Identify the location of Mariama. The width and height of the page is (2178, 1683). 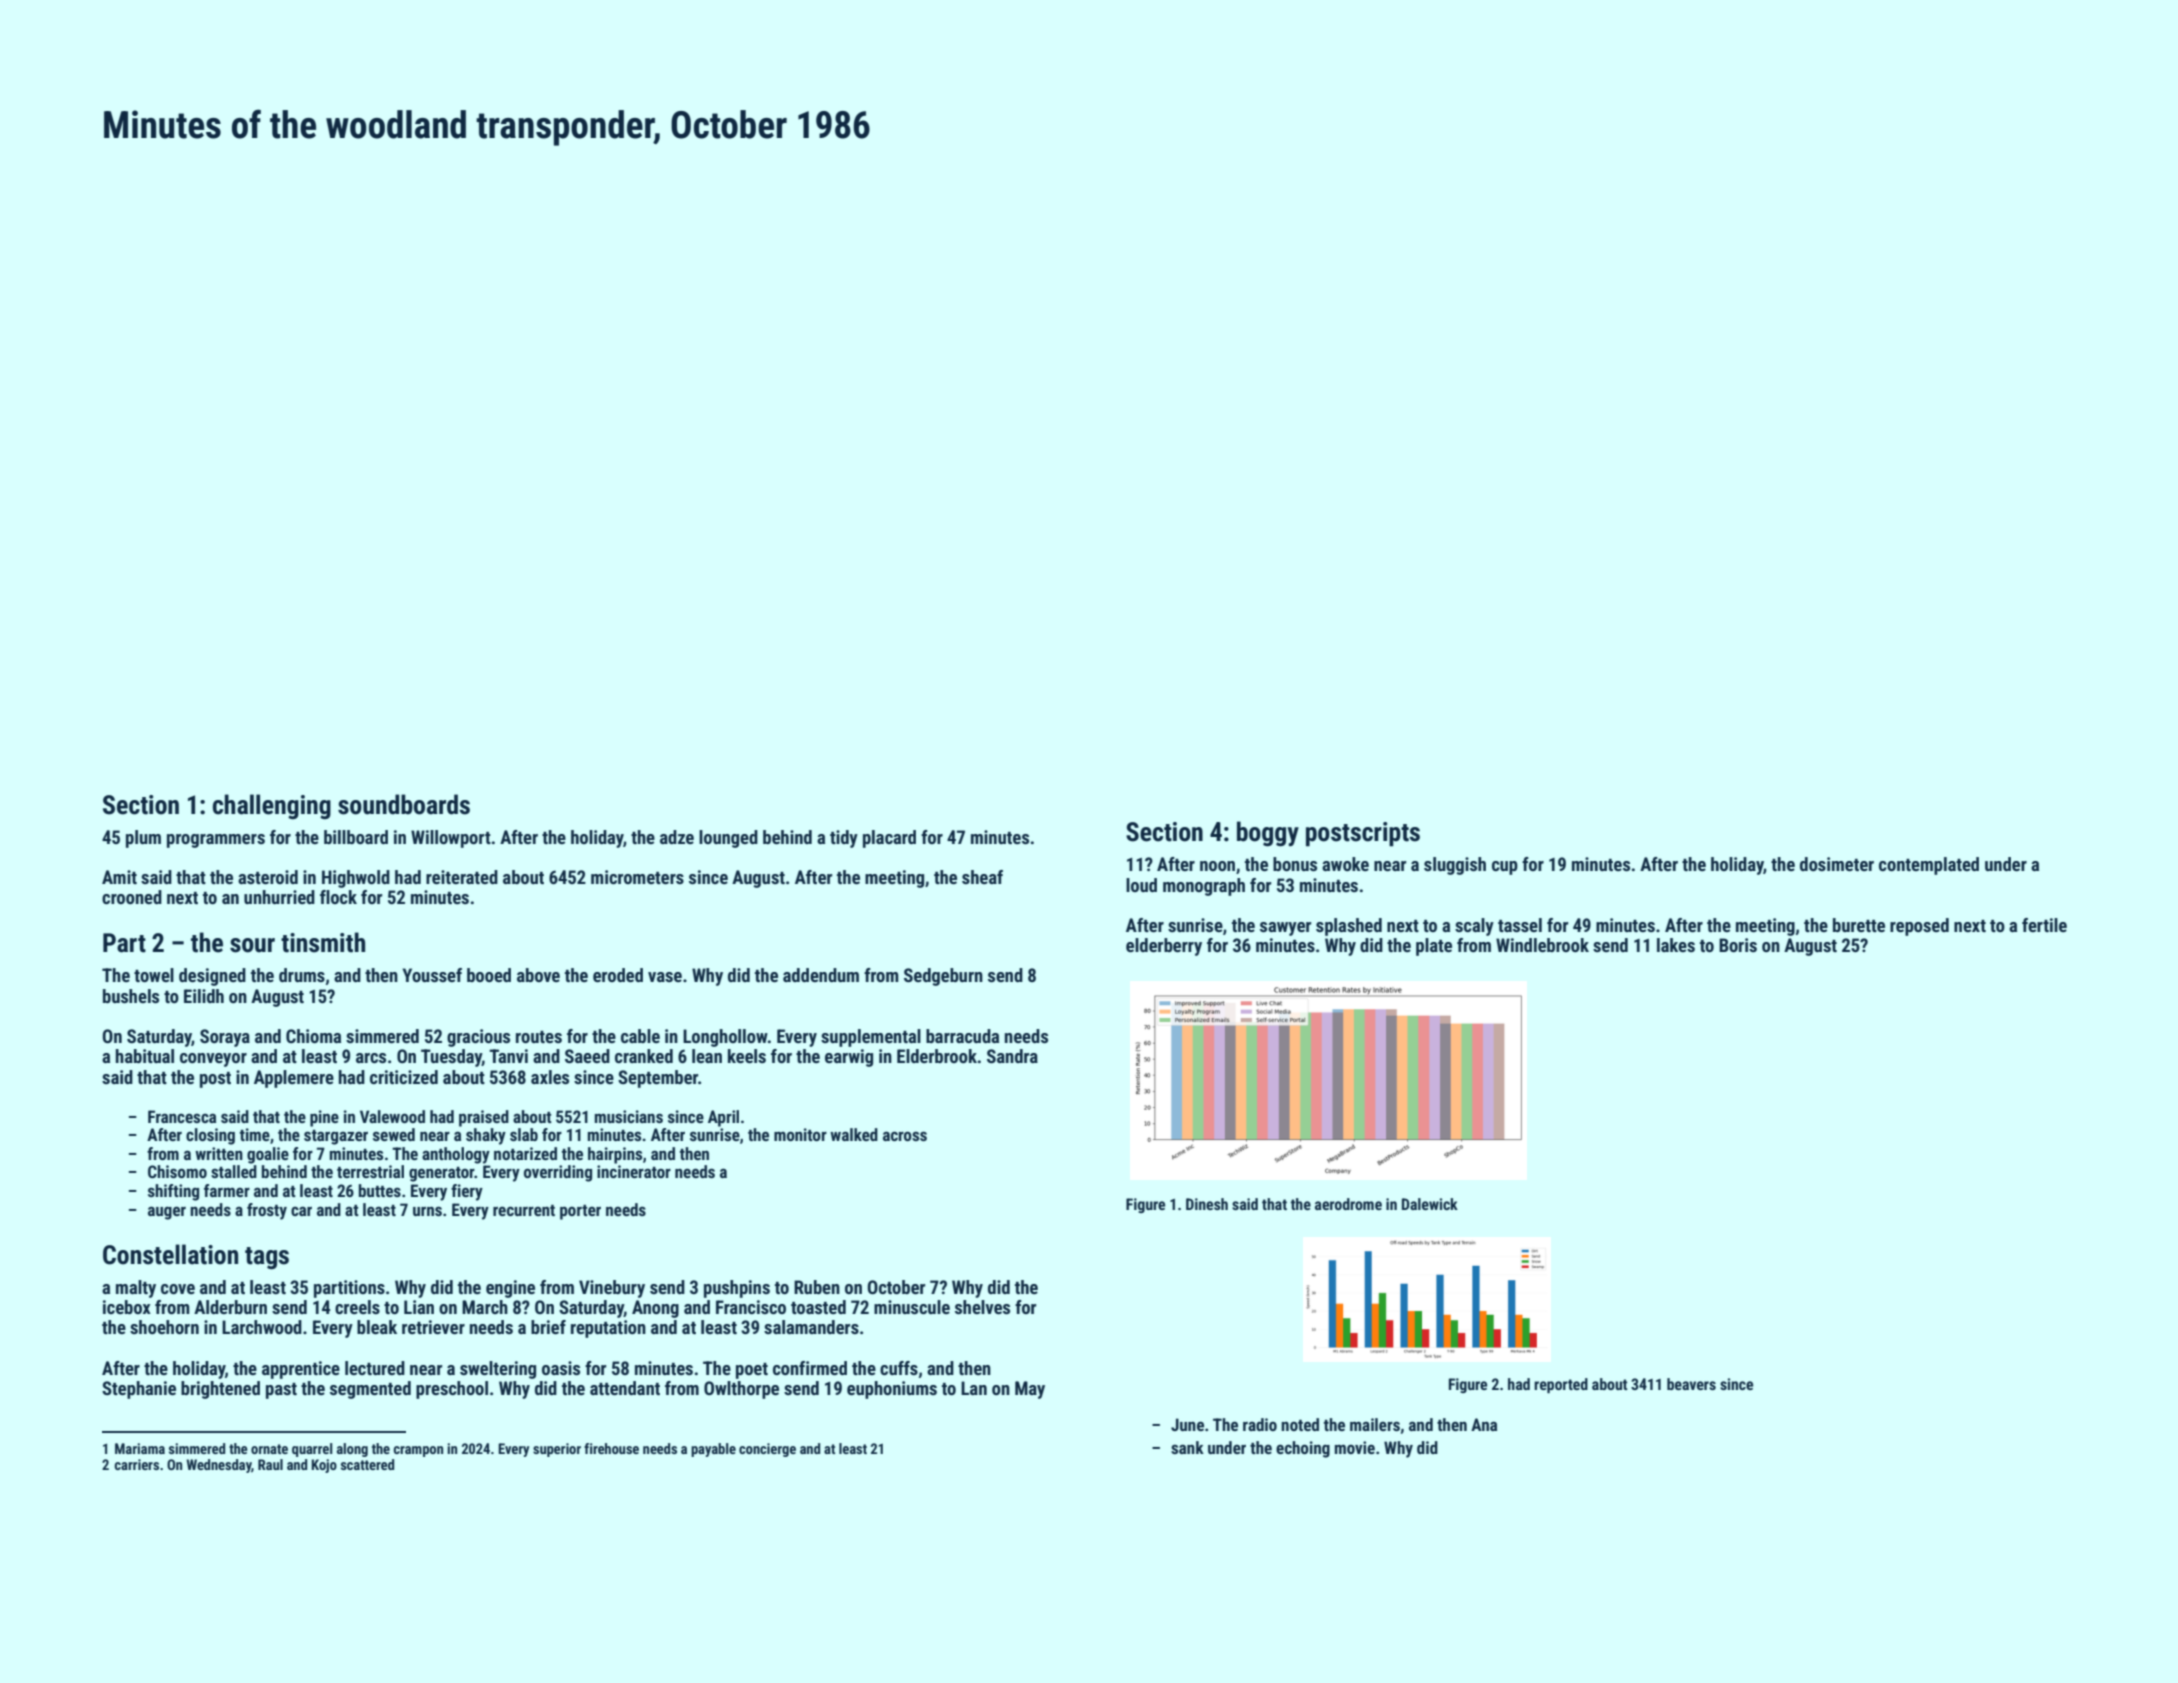
(140, 1448).
